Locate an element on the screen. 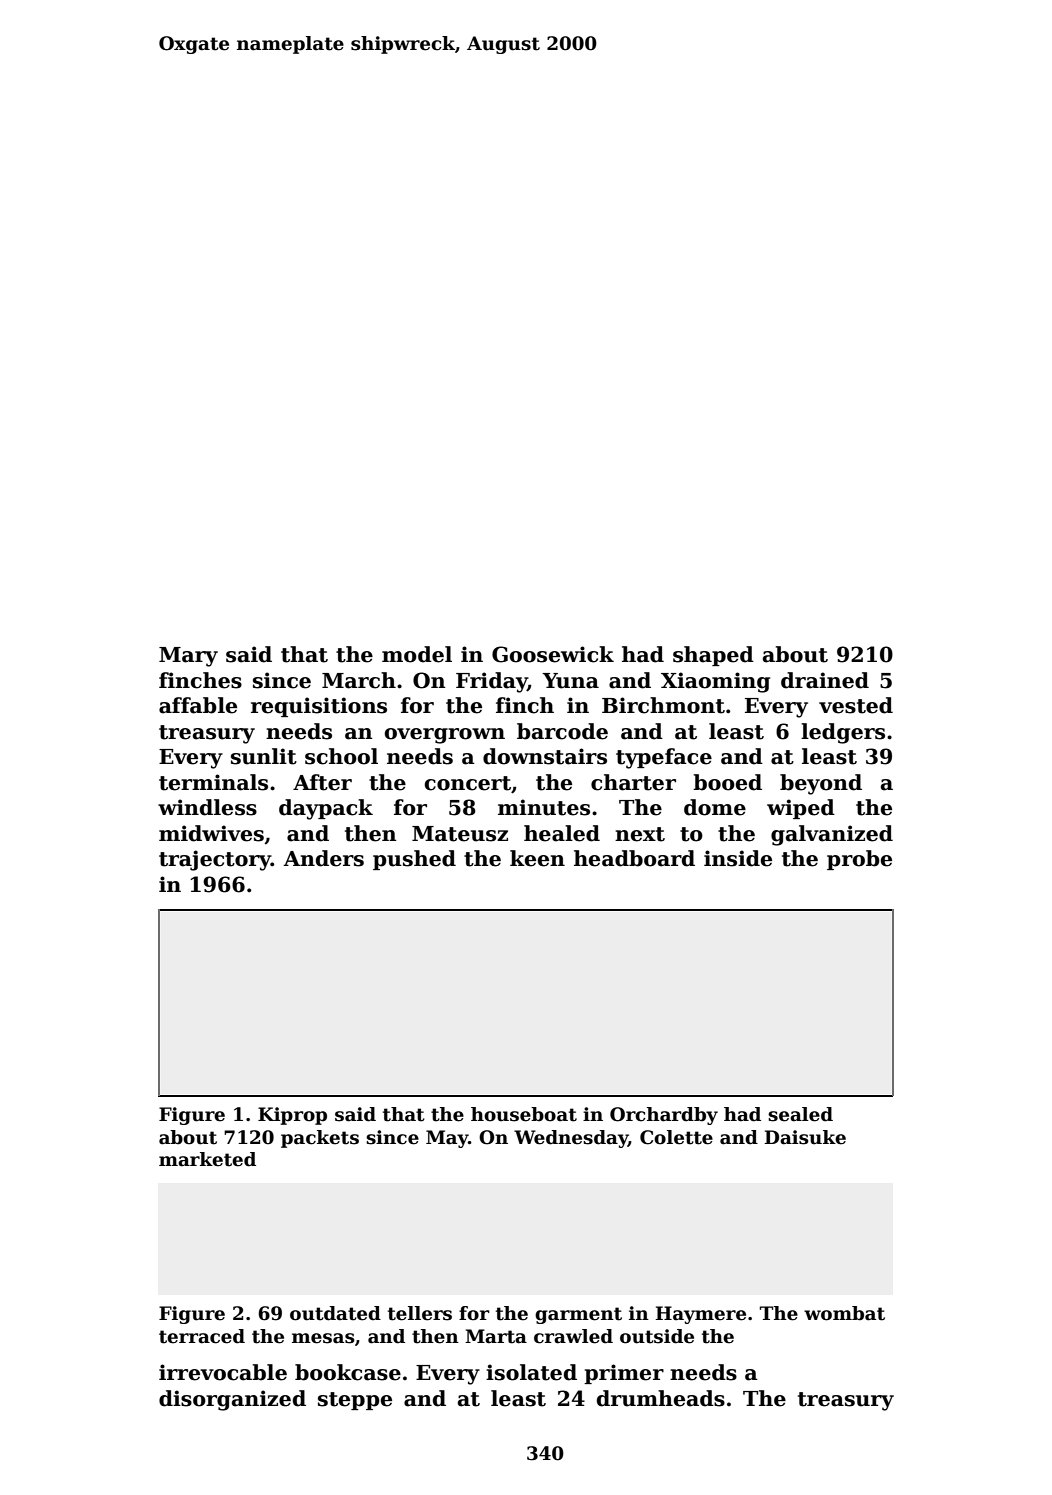 The height and width of the screenshot is (1495, 1052). shaped is located at coordinates (713, 656).
